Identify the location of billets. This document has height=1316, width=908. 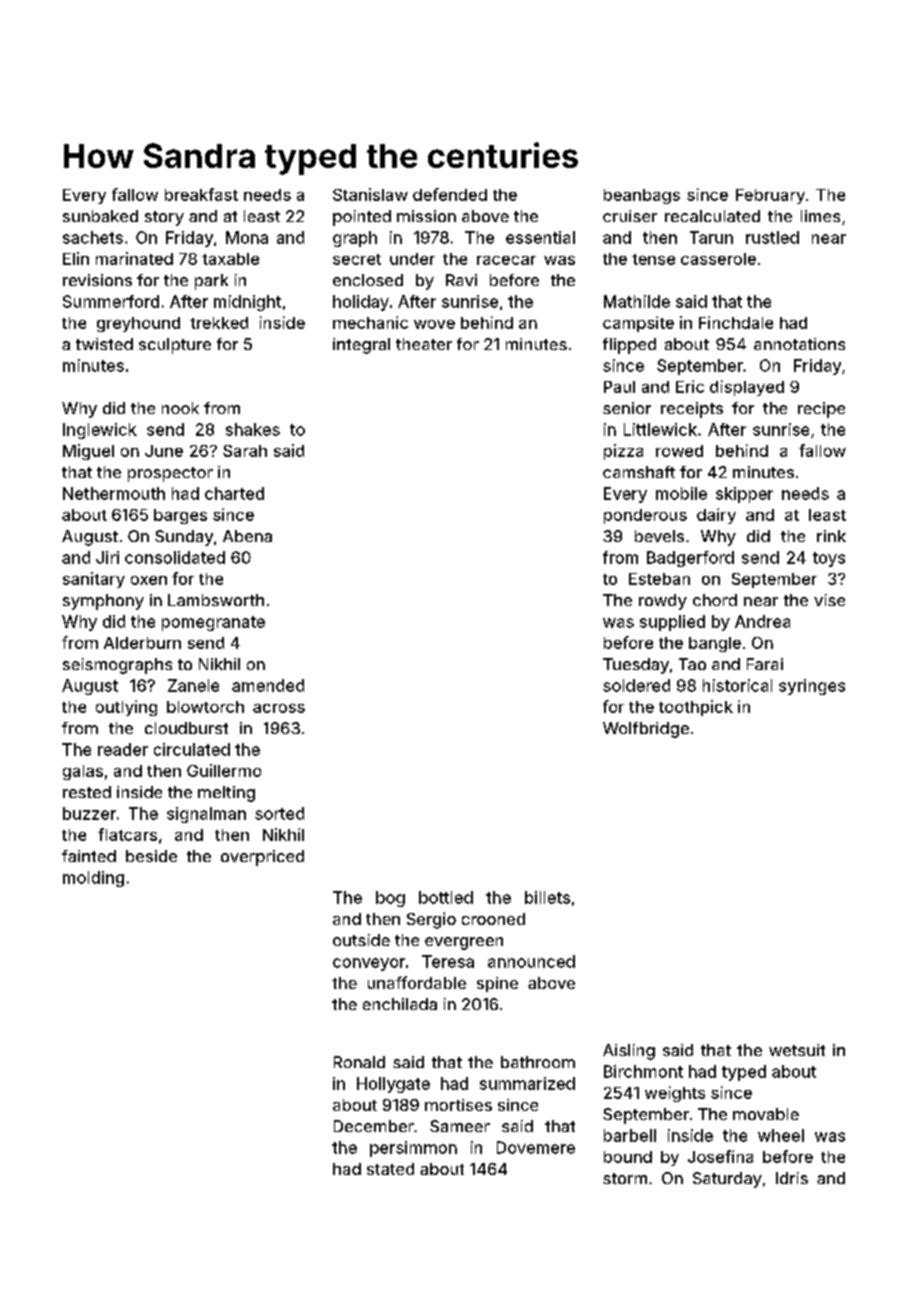
(547, 897).
